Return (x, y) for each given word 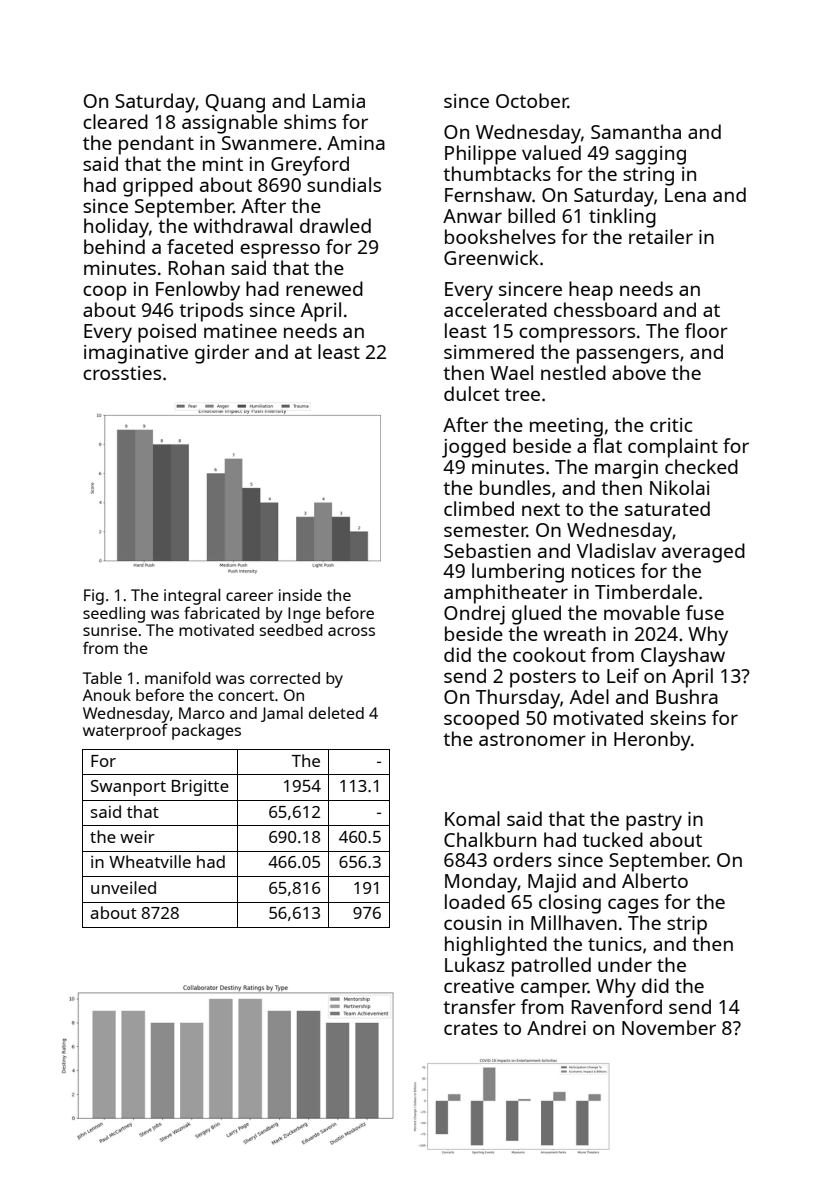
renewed (324, 288)
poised (167, 333)
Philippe (480, 155)
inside (300, 595)
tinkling (622, 218)
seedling (114, 615)
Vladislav (616, 550)
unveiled (123, 887)
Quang (235, 103)
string (648, 176)
